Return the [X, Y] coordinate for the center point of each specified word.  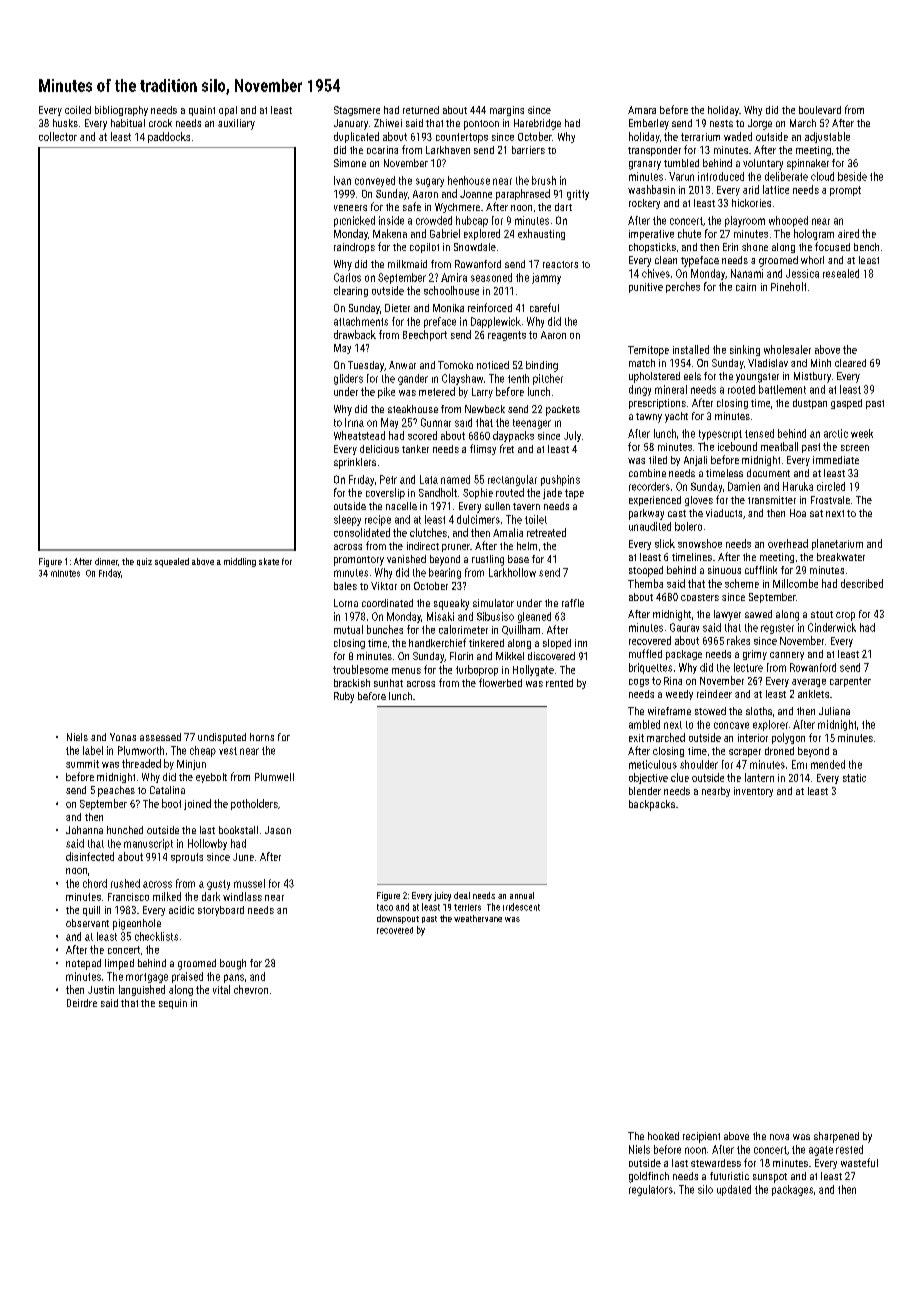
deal [462, 895]
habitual [128, 123]
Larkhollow [512, 572]
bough [233, 964]
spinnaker [808, 164]
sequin [173, 1004]
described [862, 583]
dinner [106, 561]
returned [421, 110]
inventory [753, 792]
